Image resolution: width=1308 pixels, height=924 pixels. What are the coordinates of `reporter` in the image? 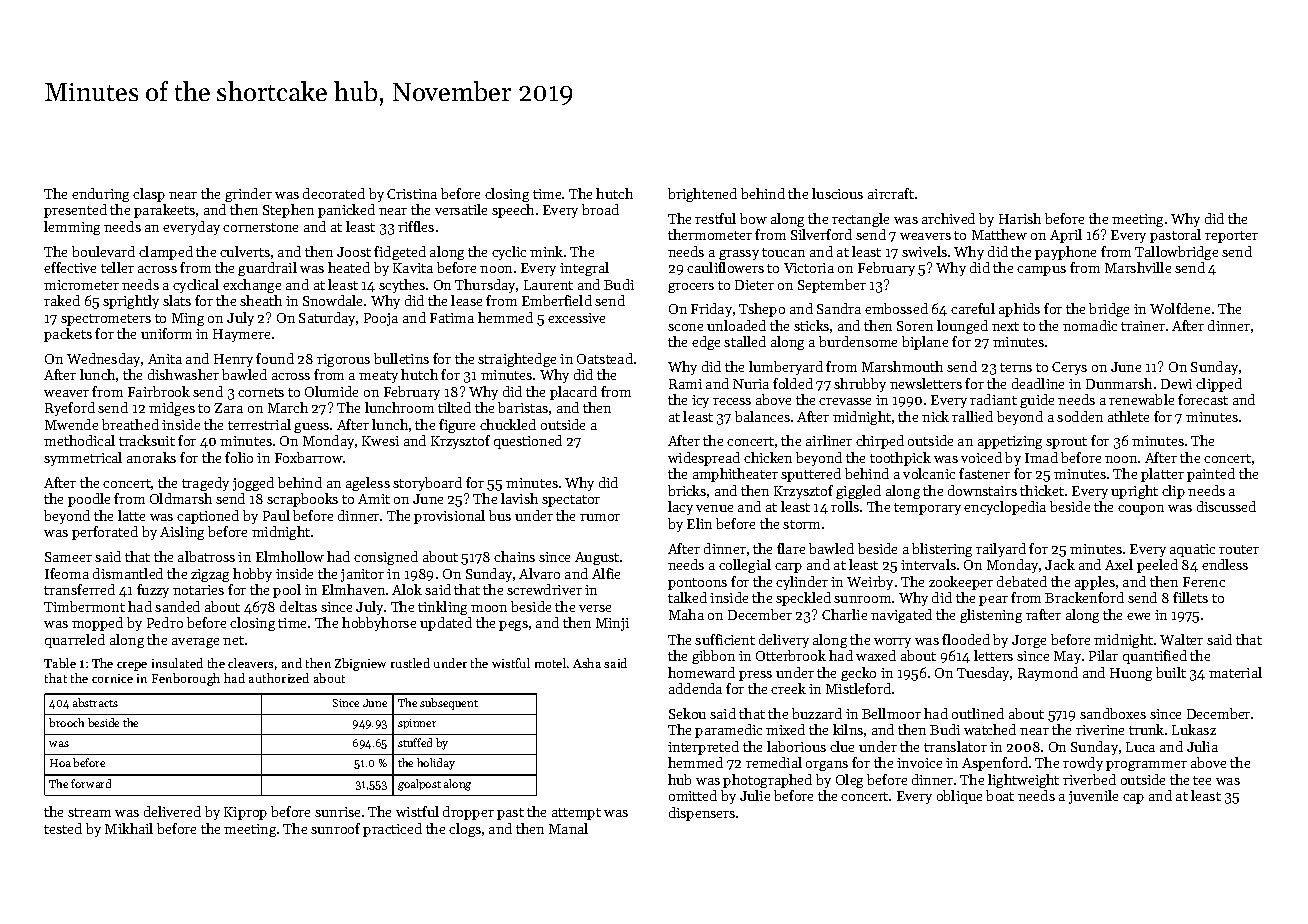 It's located at (1231, 237).
